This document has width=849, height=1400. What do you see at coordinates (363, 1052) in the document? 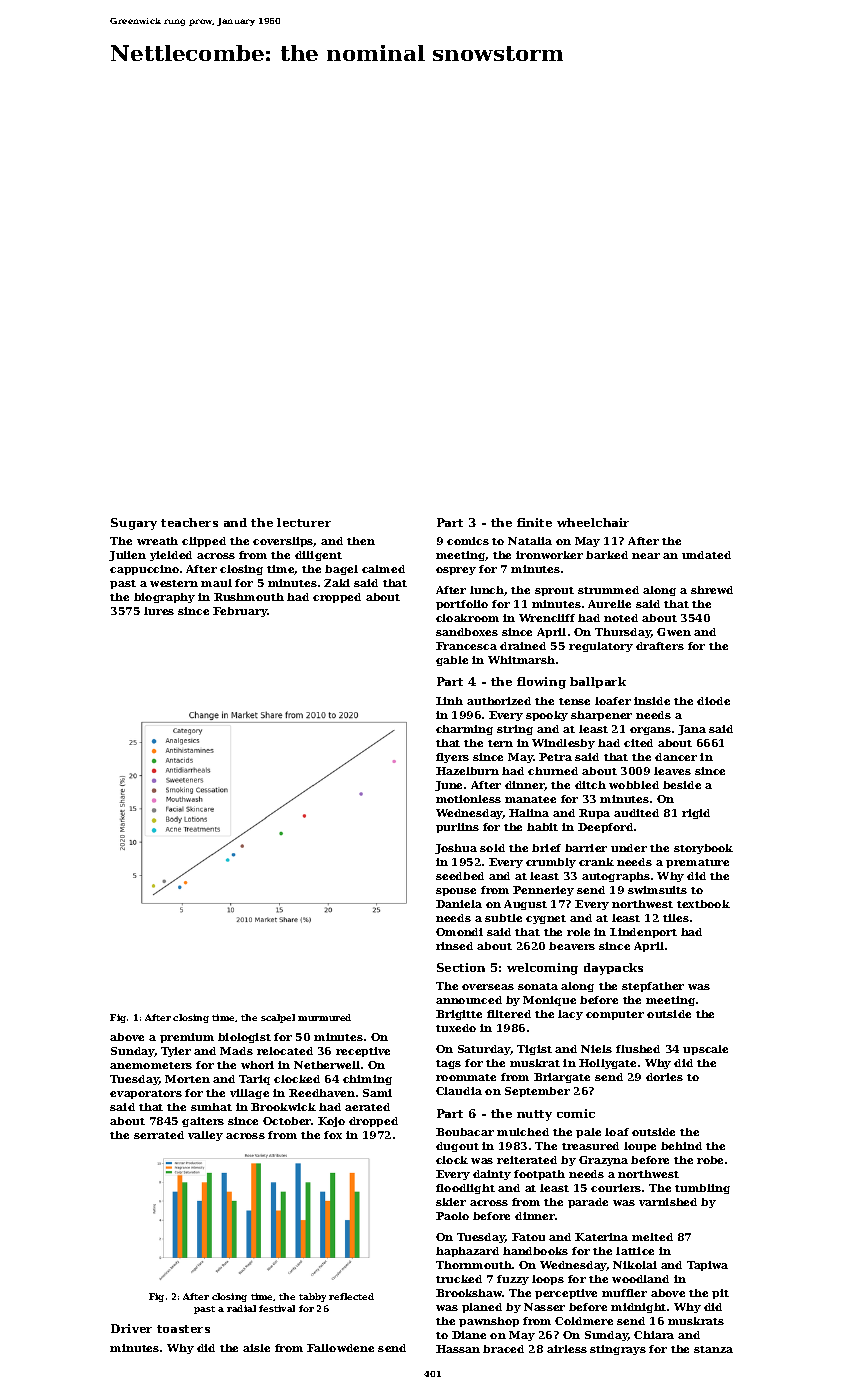
I see `receptive` at bounding box center [363, 1052].
